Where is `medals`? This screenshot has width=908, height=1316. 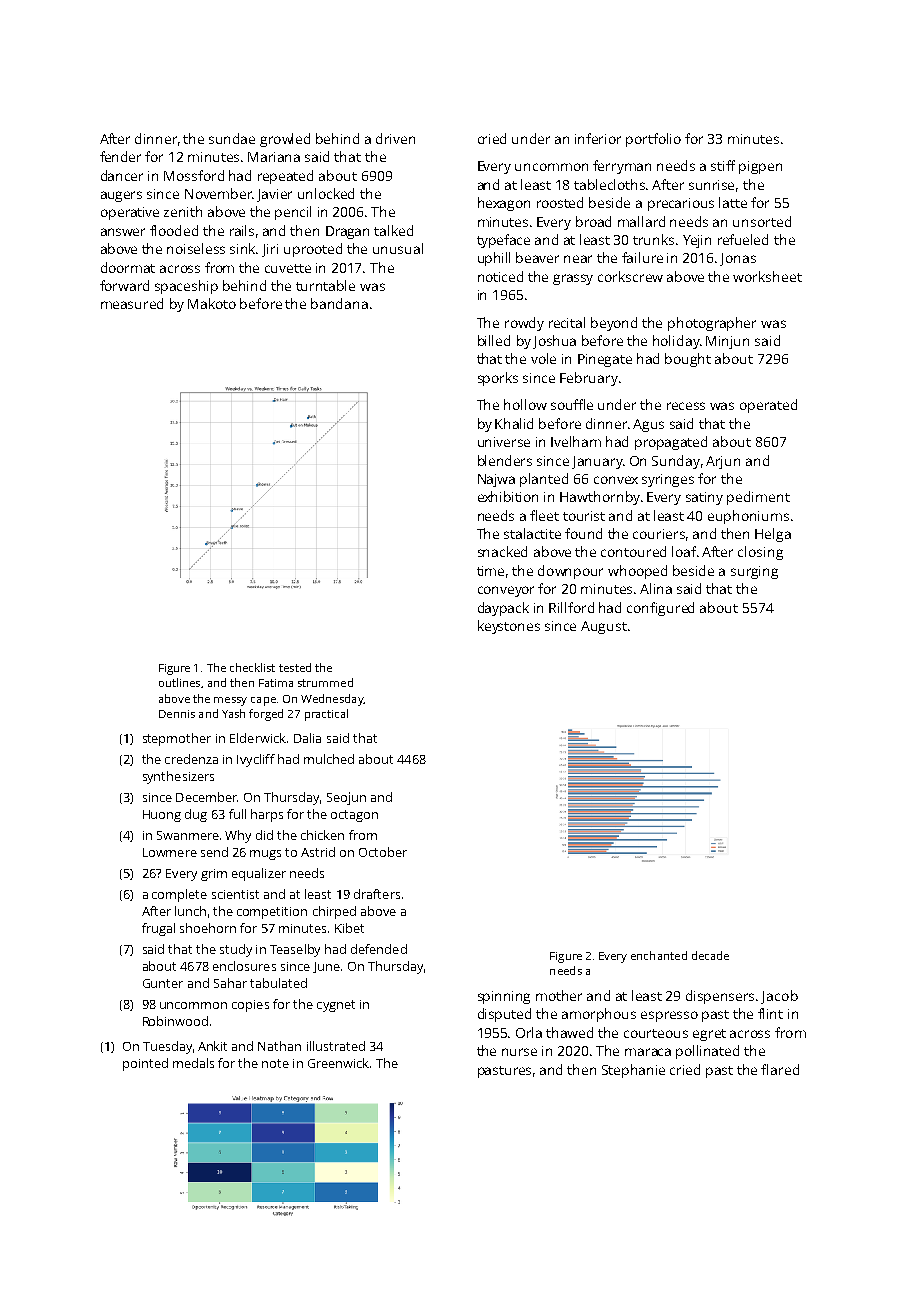
medals is located at coordinates (193, 1063).
